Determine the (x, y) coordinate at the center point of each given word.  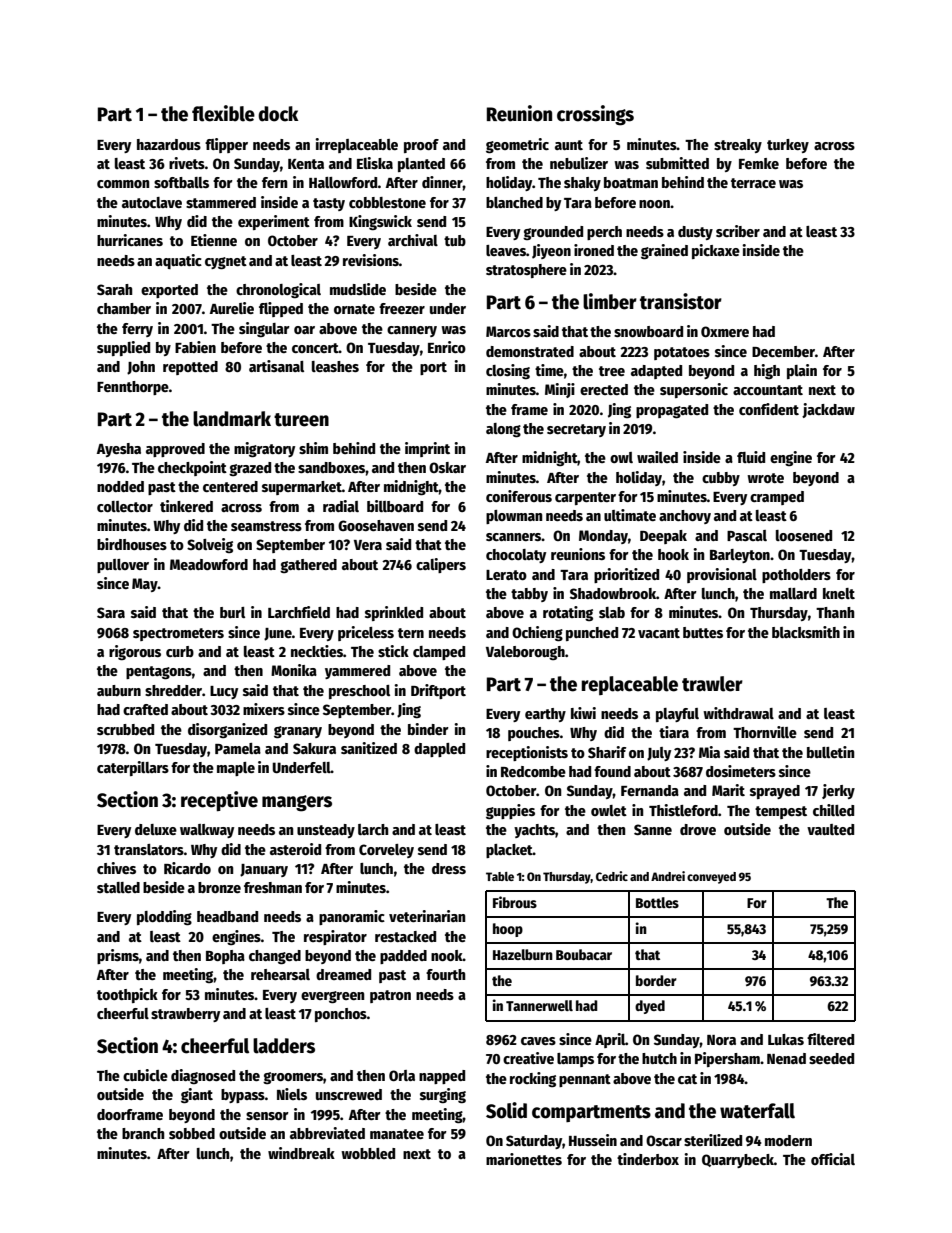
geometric (517, 146)
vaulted (830, 829)
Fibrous (515, 902)
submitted (677, 163)
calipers (441, 565)
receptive (219, 801)
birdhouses (132, 544)
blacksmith (806, 632)
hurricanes (130, 240)
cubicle (145, 1075)
